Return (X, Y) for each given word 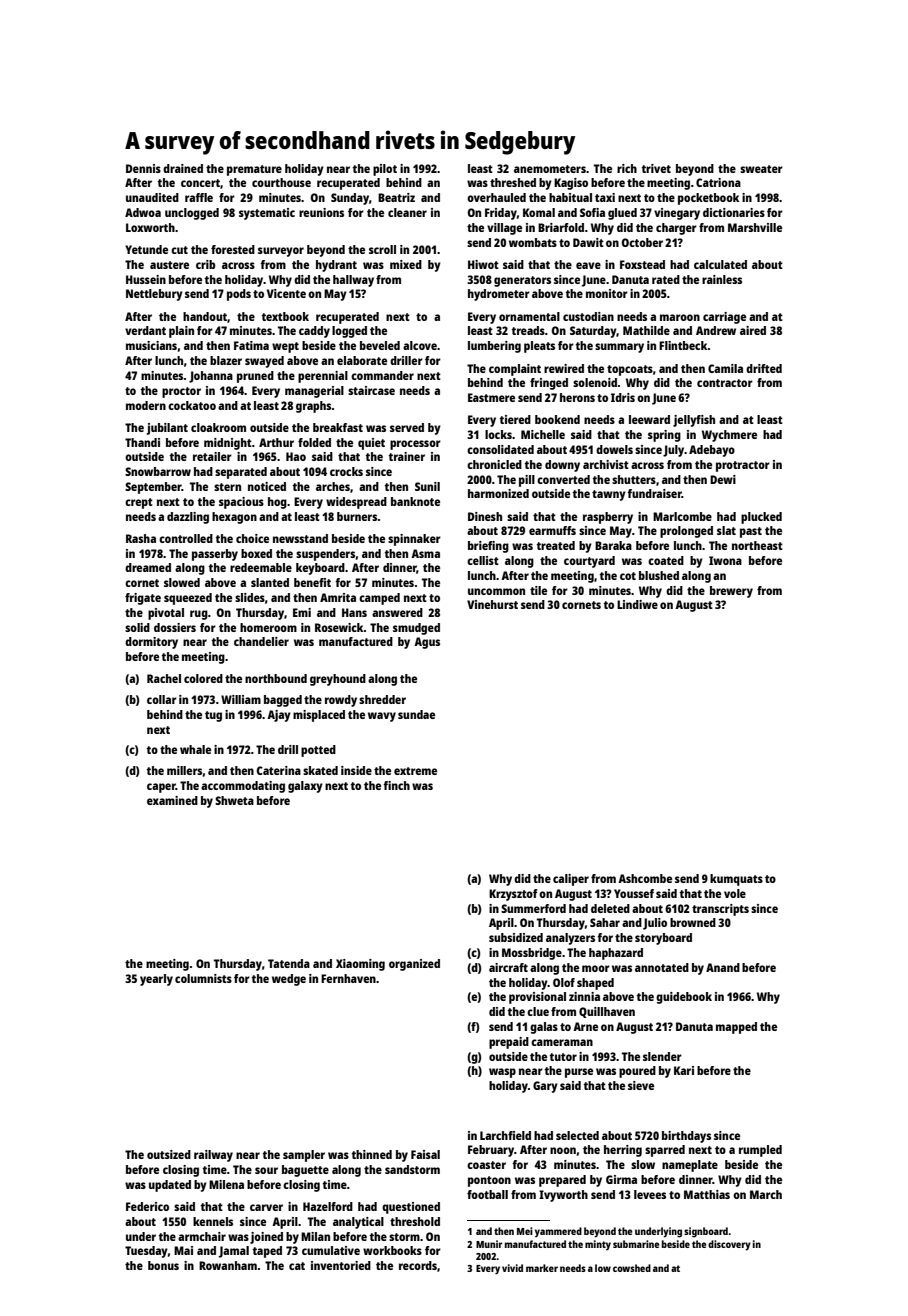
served (407, 427)
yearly (156, 980)
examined (172, 800)
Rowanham (228, 1265)
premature (254, 170)
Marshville (755, 227)
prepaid (509, 1043)
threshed (513, 182)
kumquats (736, 880)
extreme (415, 771)
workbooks (392, 1250)
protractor (743, 466)
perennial (323, 377)
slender (662, 1056)
